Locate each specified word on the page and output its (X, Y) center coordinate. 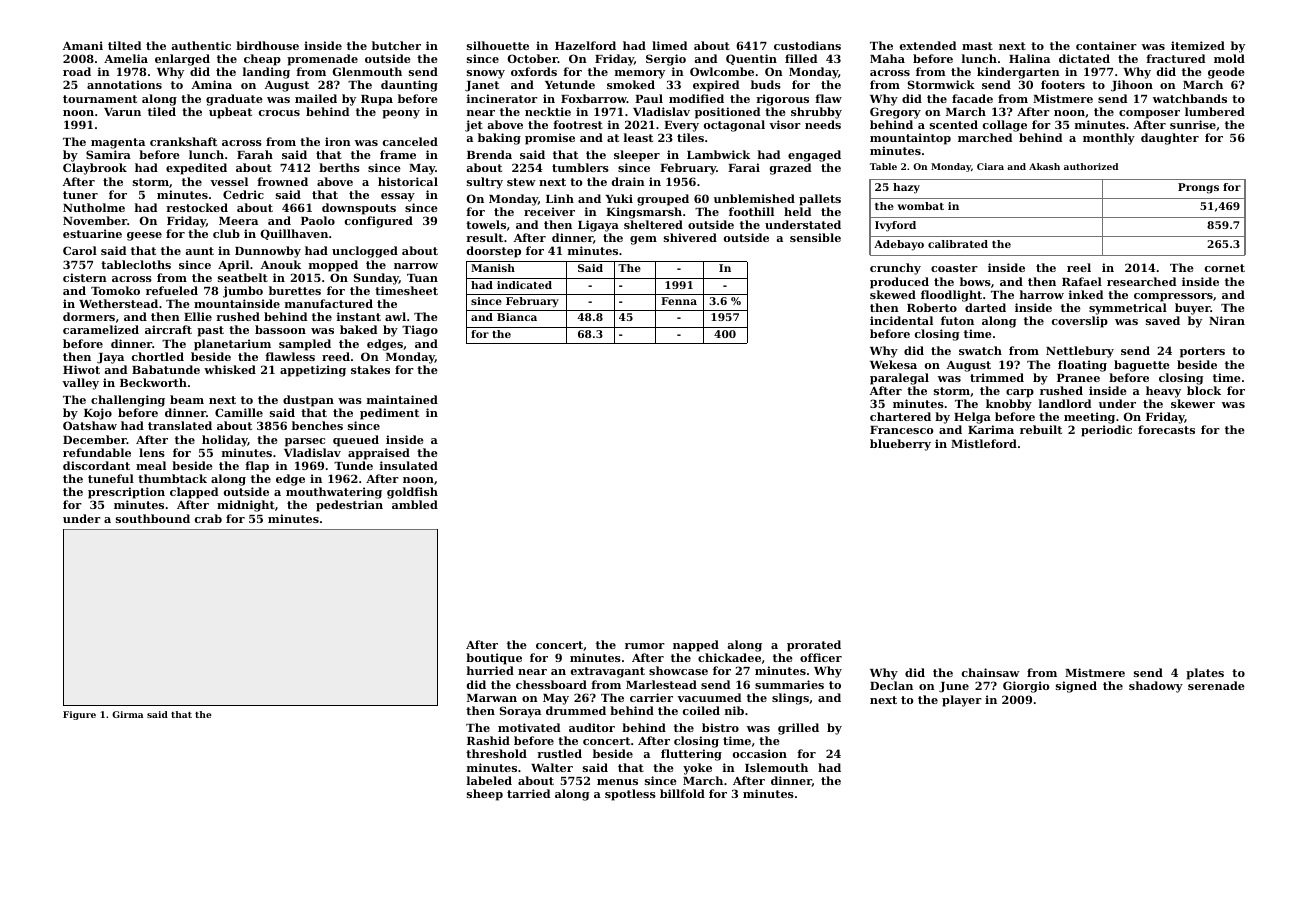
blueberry (900, 445)
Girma (127, 714)
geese (144, 236)
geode (1226, 73)
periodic (1106, 431)
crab (208, 518)
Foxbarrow (594, 98)
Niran (1227, 320)
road (77, 71)
